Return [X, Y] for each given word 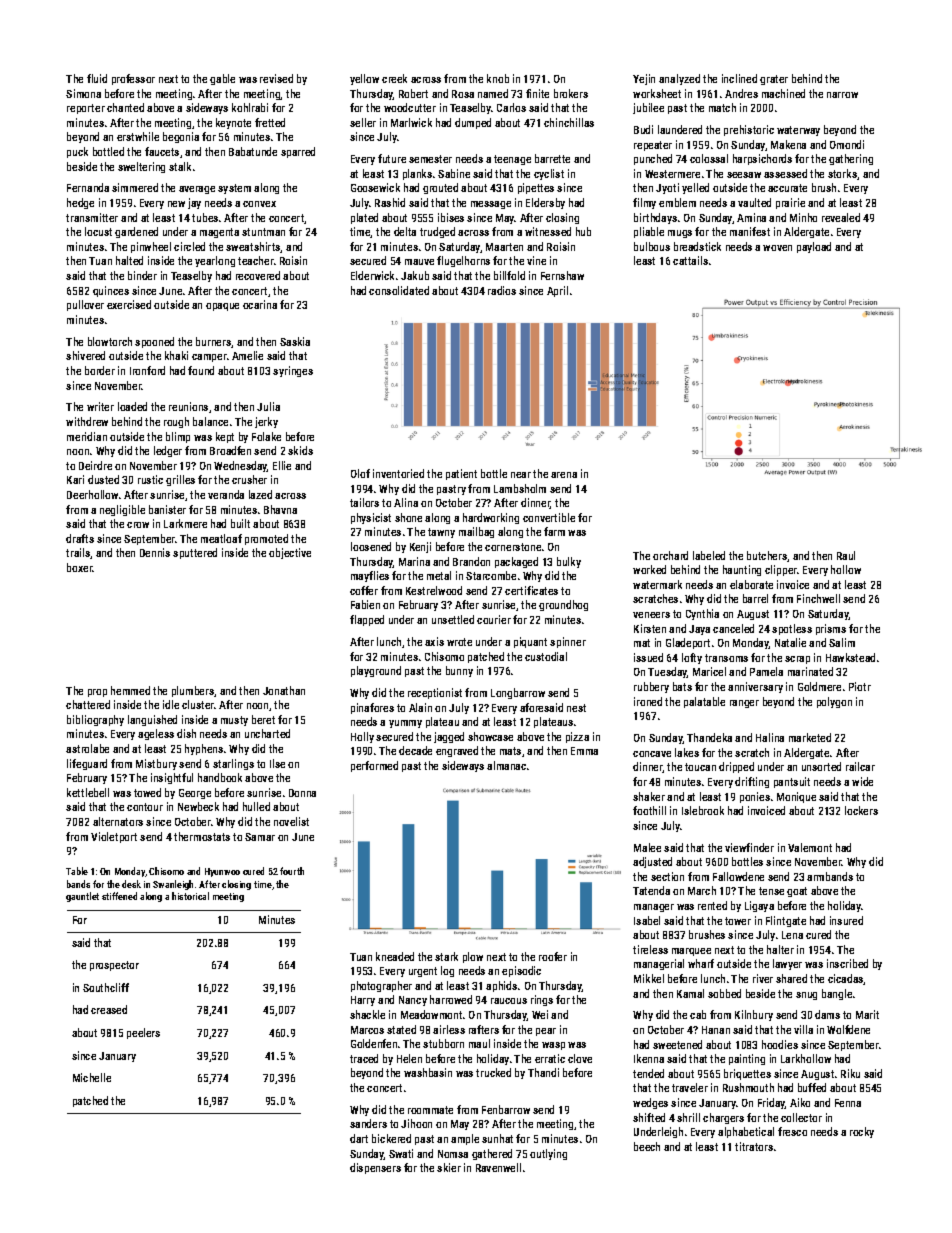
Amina [751, 217]
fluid [97, 78]
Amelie [247, 355]
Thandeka [709, 737]
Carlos [511, 107]
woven [777, 248]
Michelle [92, 1077]
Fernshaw [562, 275]
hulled [256, 806]
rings [542, 1000]
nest [576, 708]
